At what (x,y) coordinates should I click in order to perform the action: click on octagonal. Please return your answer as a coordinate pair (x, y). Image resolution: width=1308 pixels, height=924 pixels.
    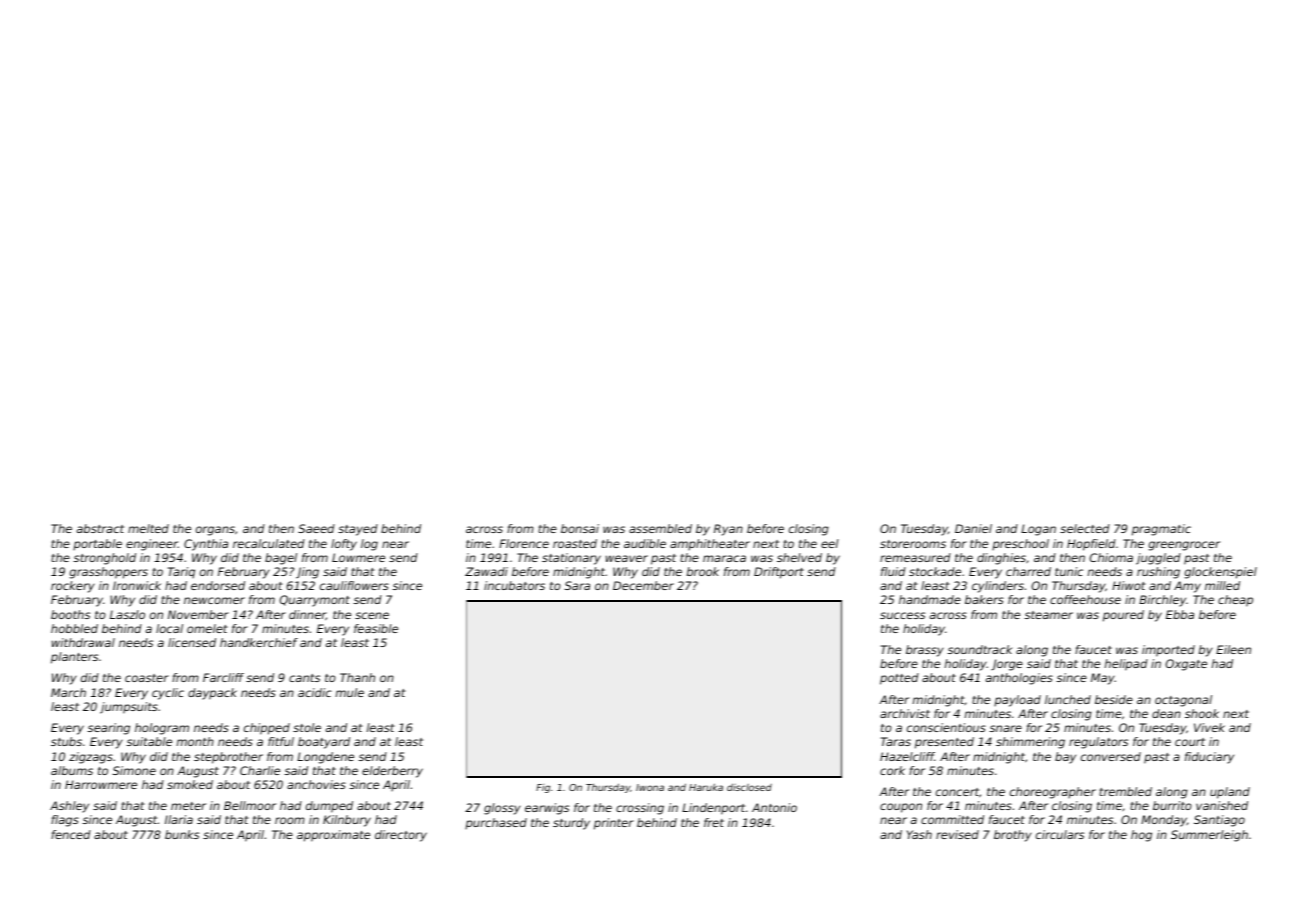
    Looking at the image, I should click on (1183, 701).
